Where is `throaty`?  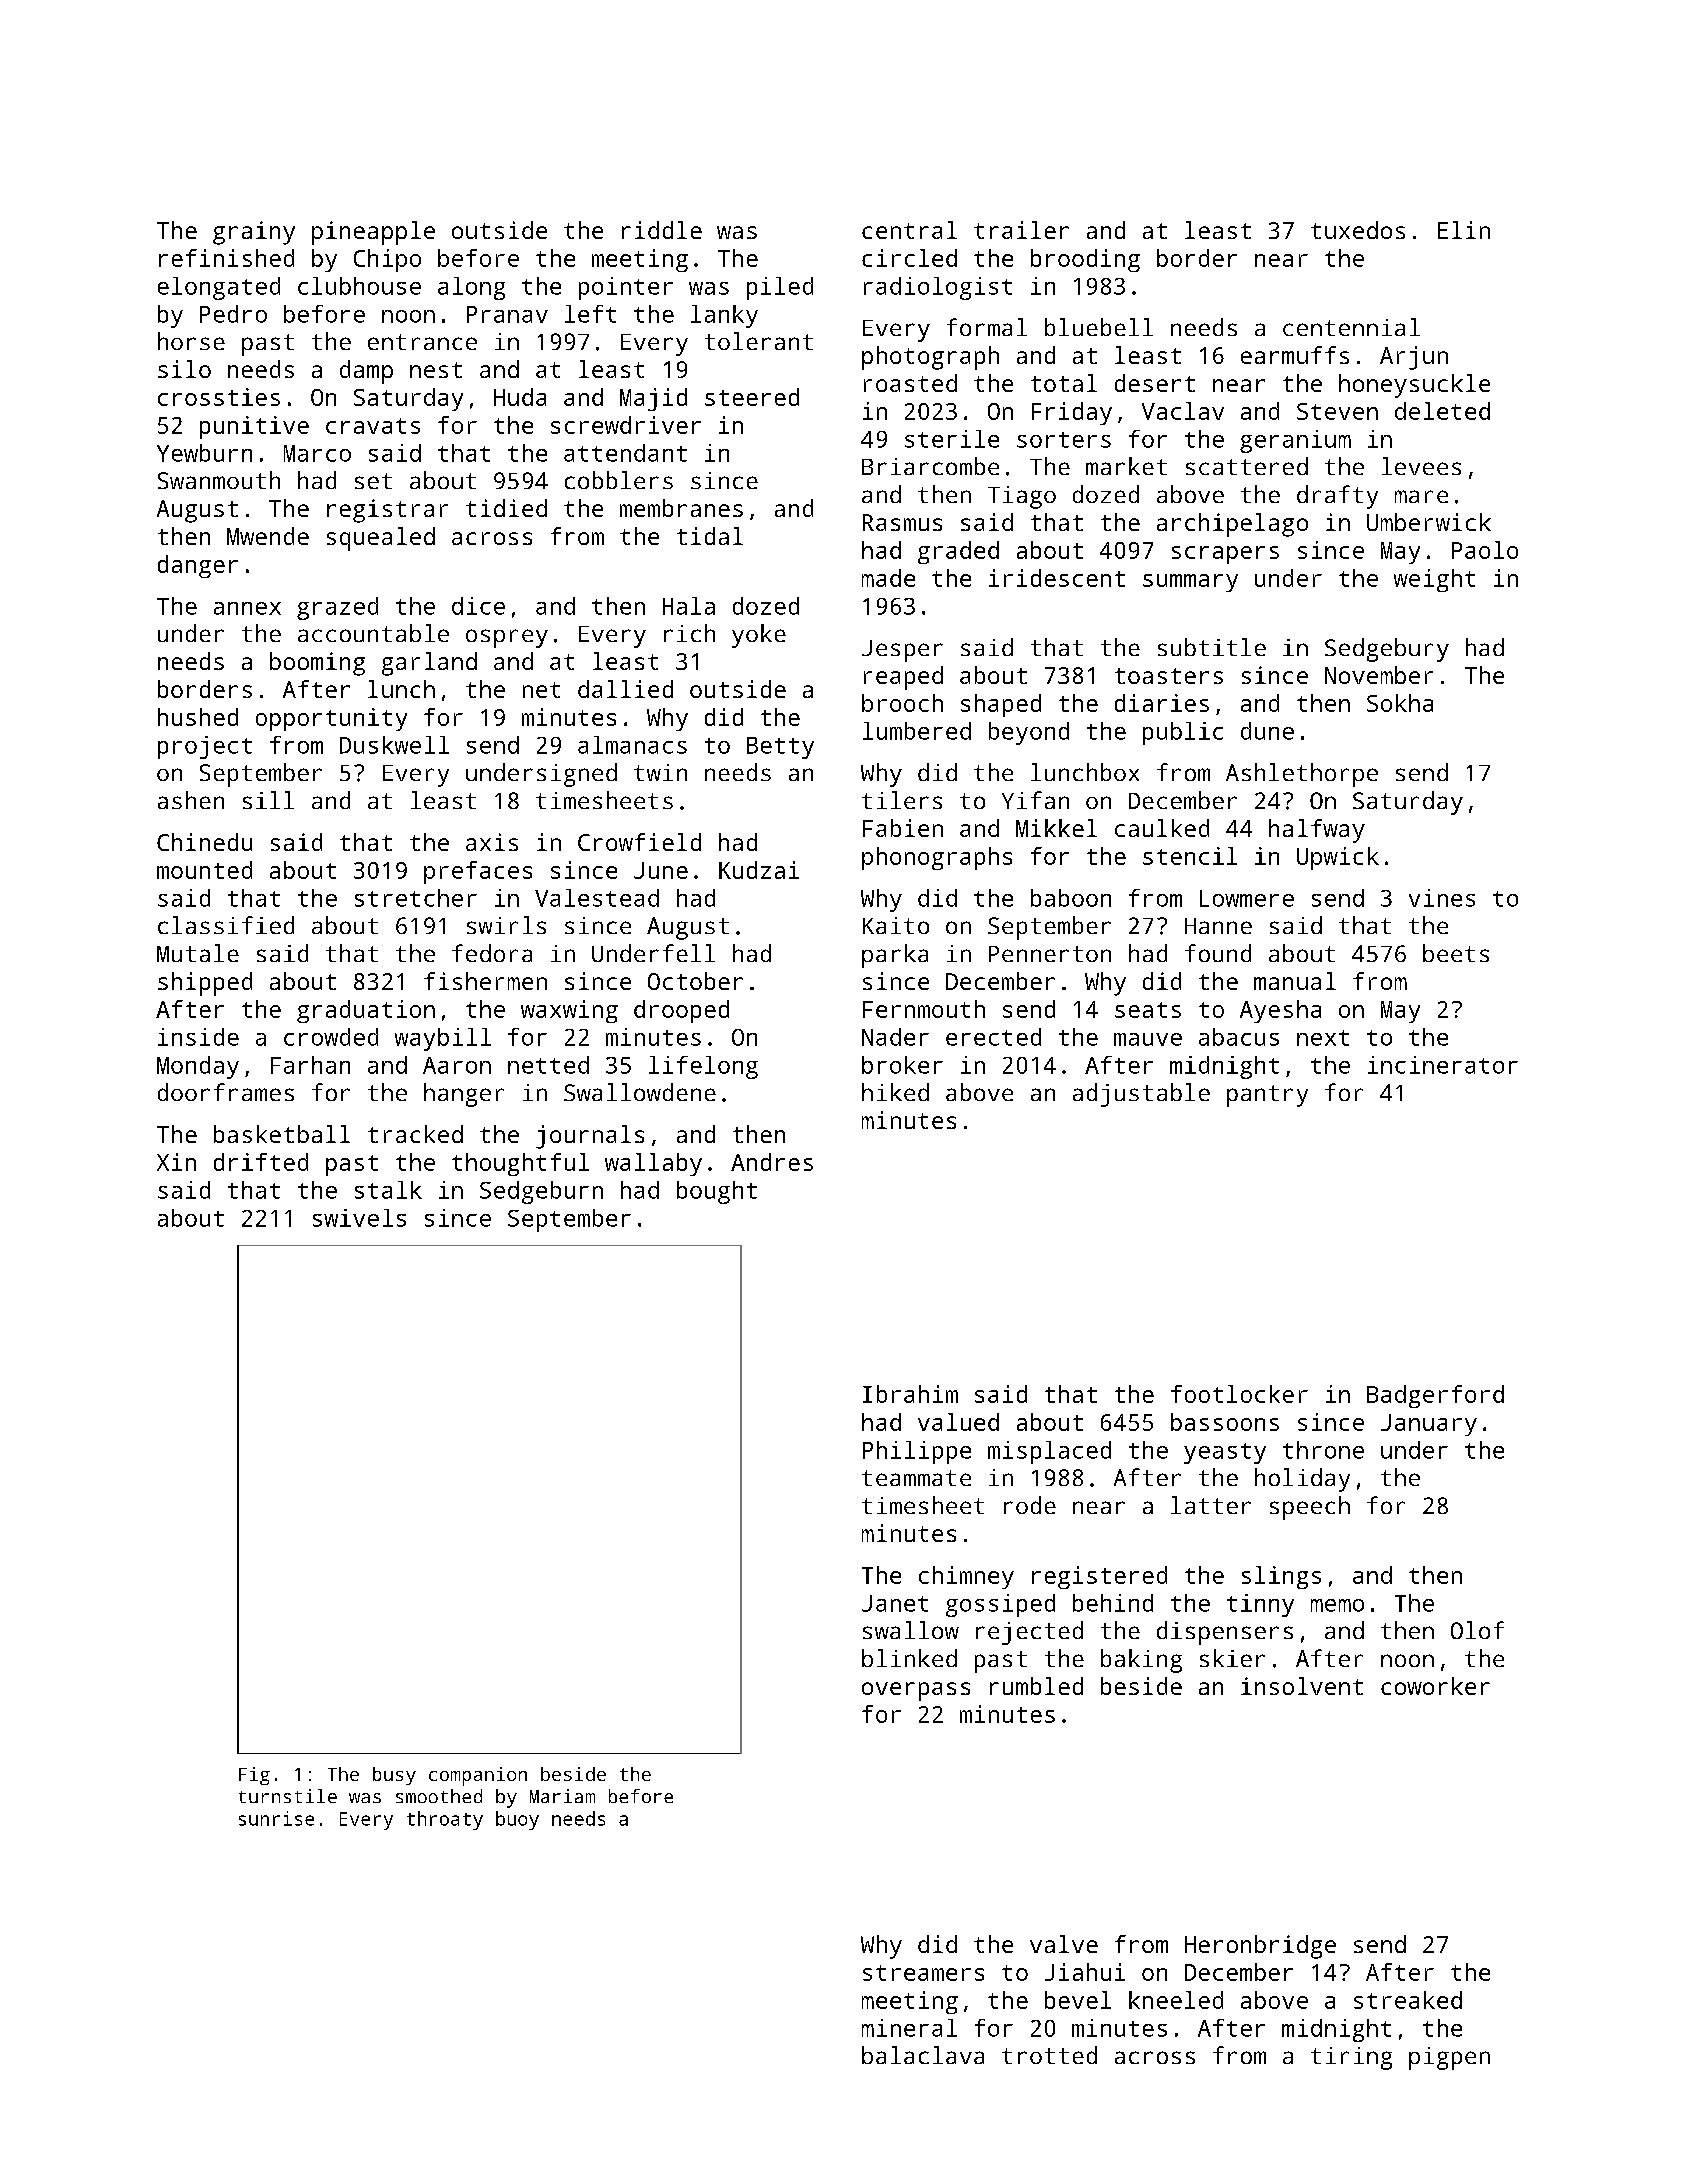 throaty is located at coordinates (445, 1820).
